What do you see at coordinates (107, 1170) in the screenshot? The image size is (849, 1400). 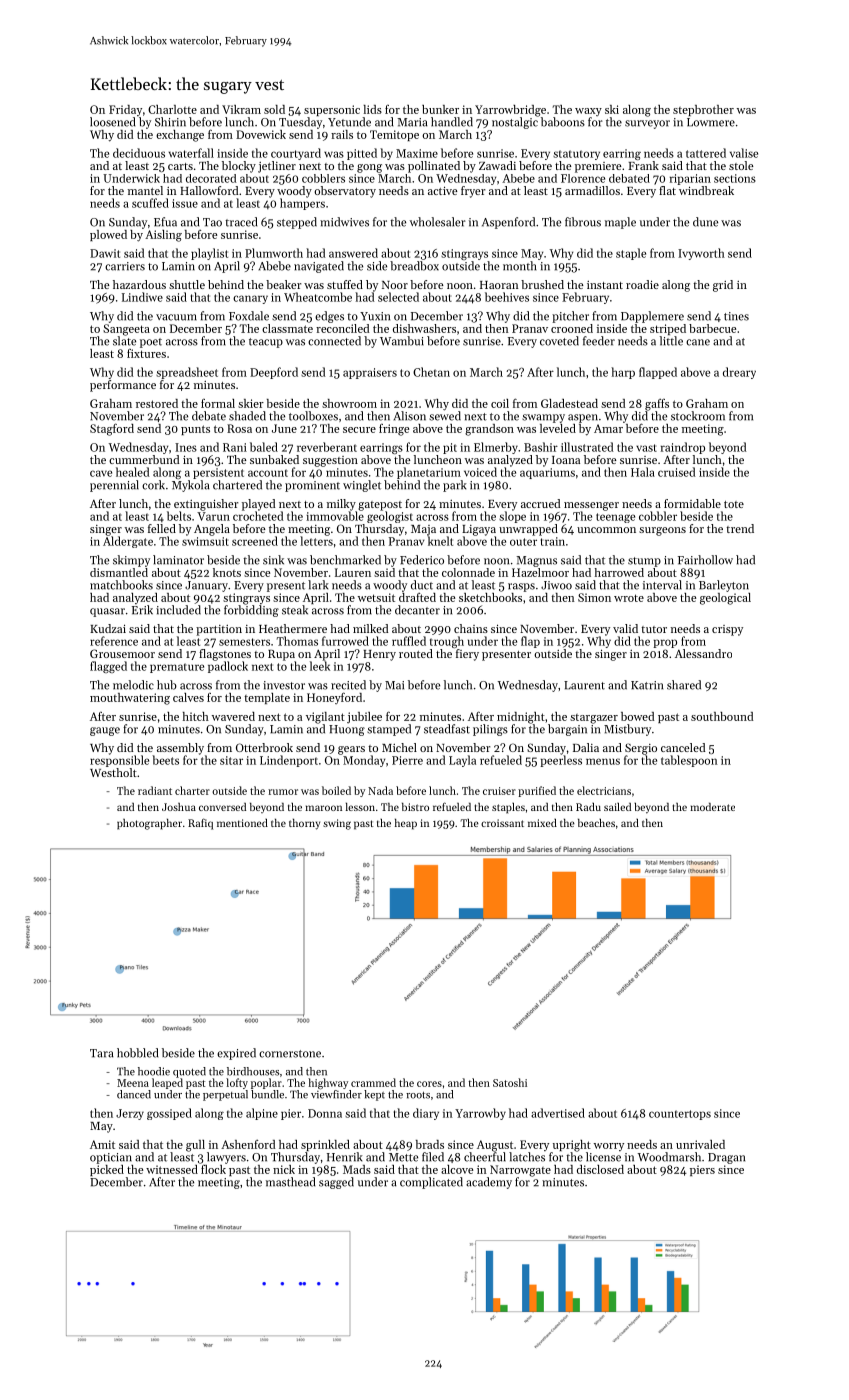 I see `picked` at bounding box center [107, 1170].
